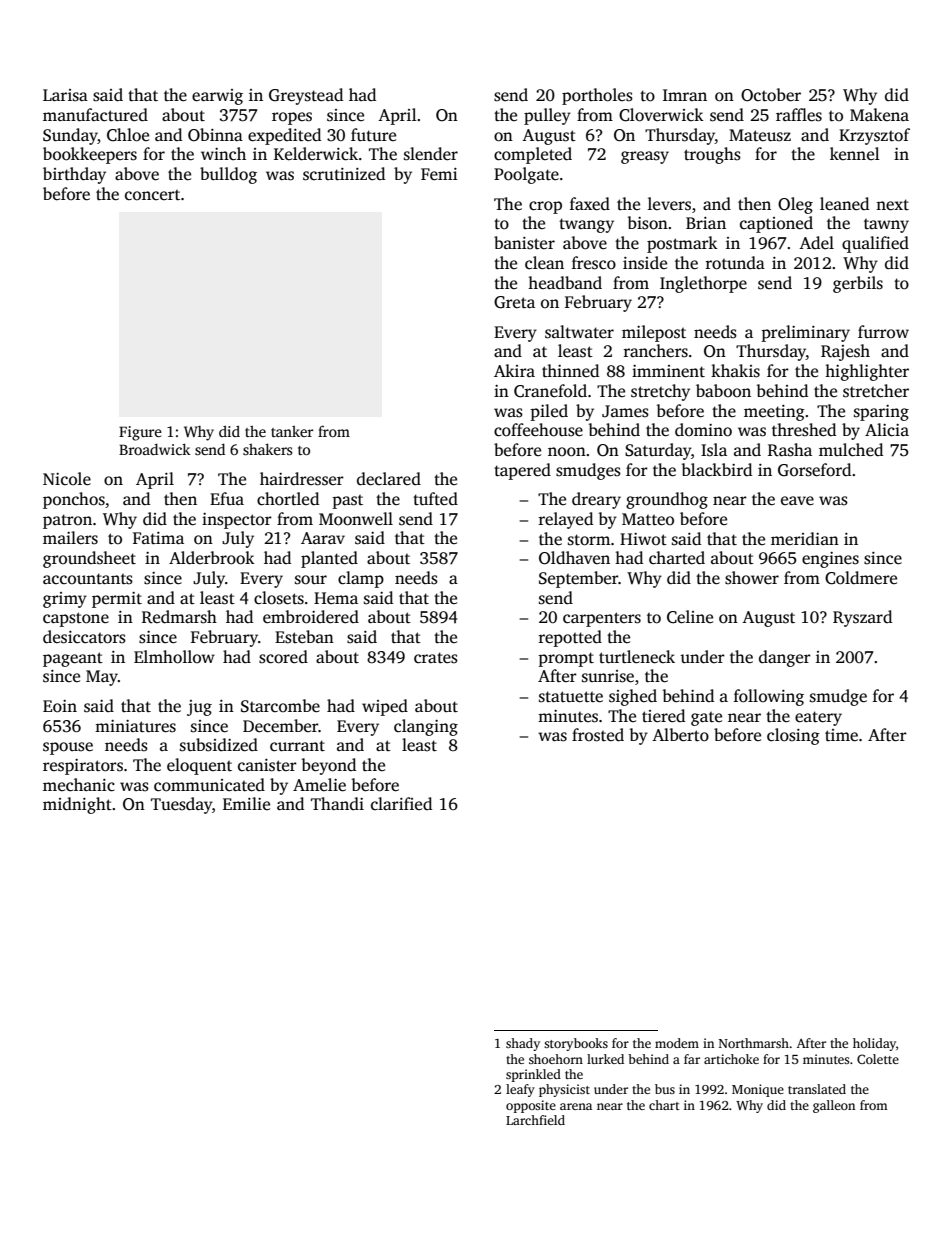 This document has width=952, height=1233. I want to click on storybooks, so click(576, 1044).
